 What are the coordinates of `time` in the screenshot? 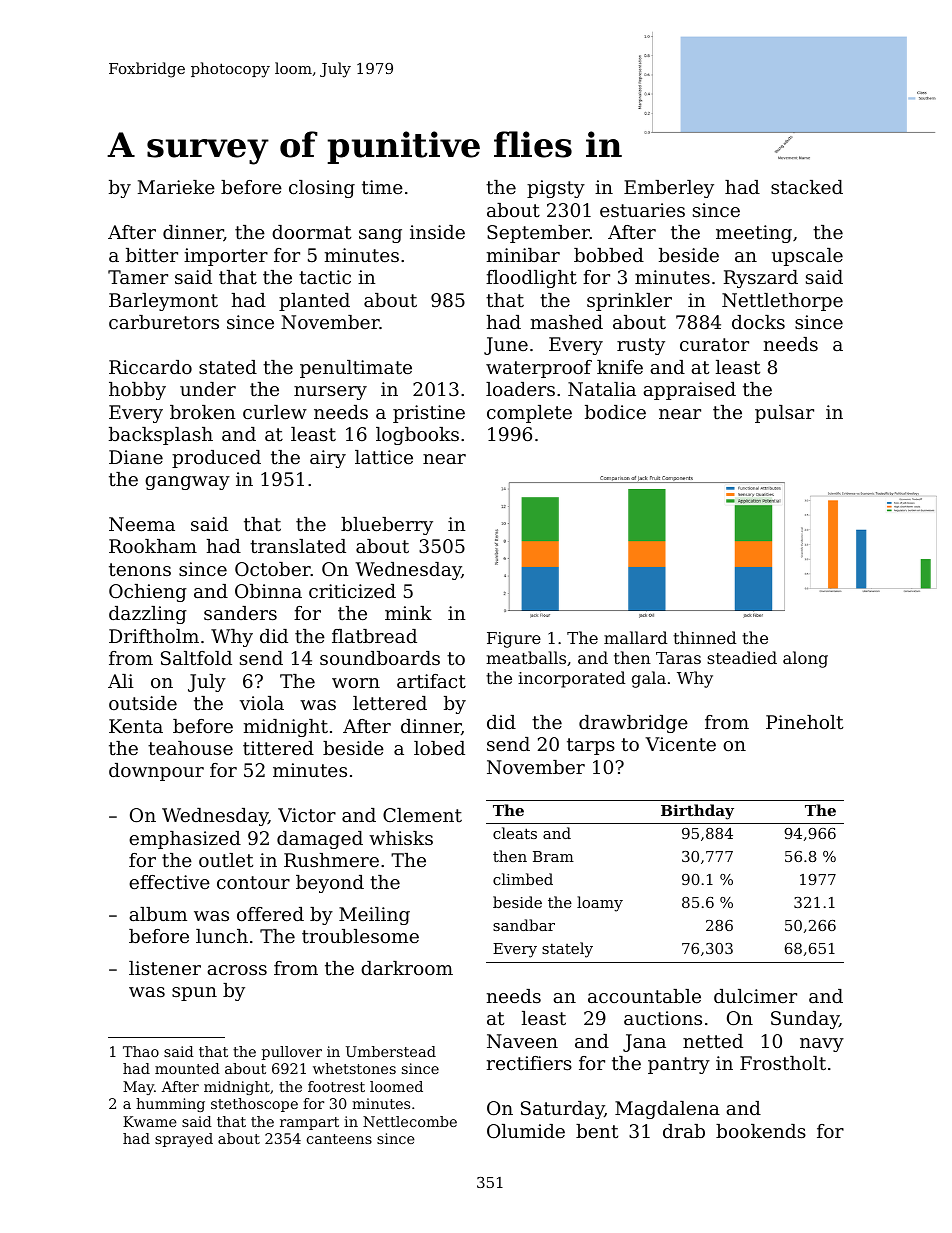 It's located at (382, 187).
